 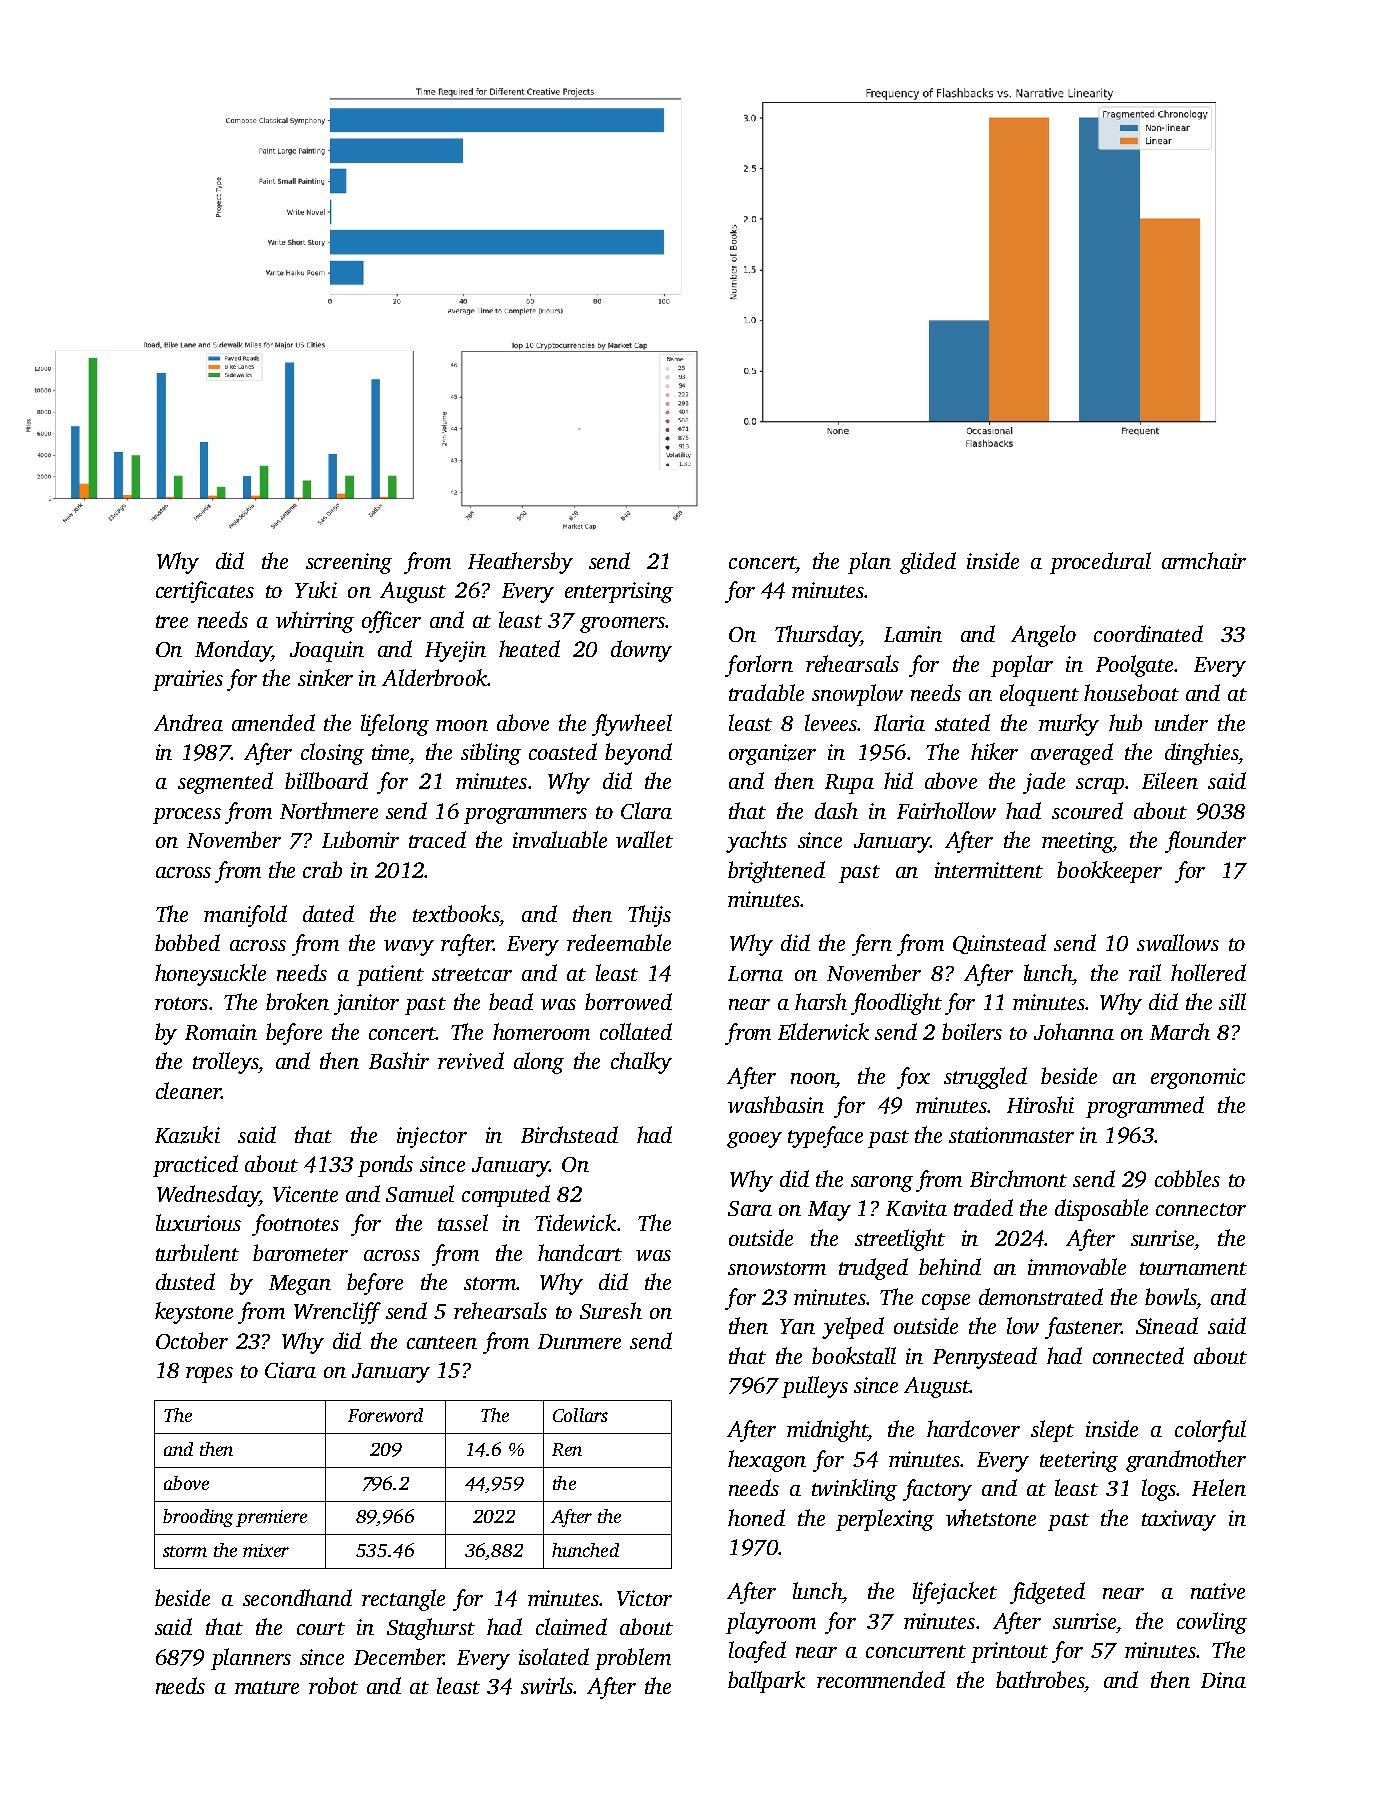 I want to click on slept, so click(x=1052, y=1431).
